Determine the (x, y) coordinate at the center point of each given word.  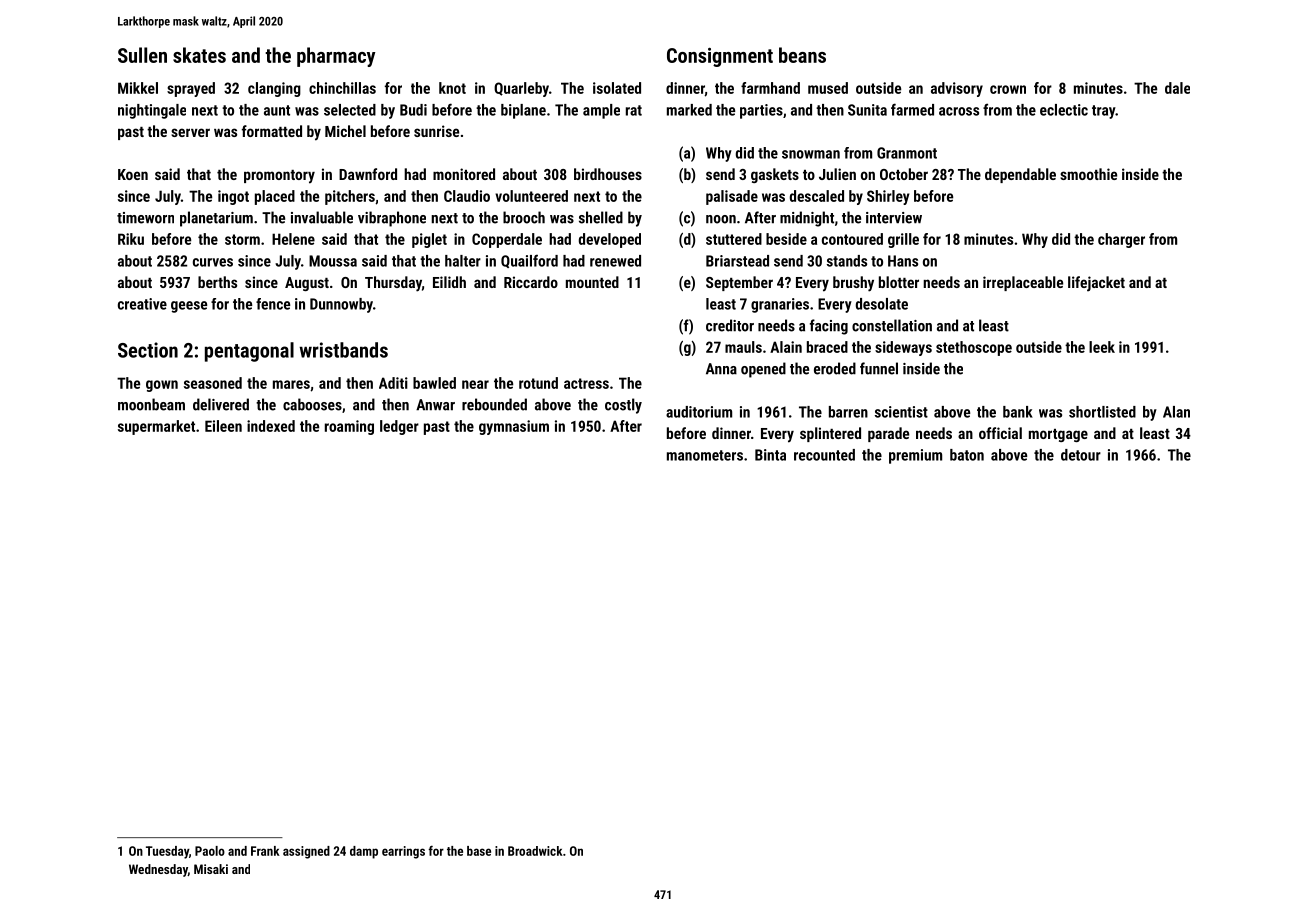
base (479, 851)
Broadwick (535, 851)
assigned (306, 852)
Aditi (393, 383)
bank (1018, 412)
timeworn (145, 218)
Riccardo (531, 282)
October (904, 174)
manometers (705, 455)
